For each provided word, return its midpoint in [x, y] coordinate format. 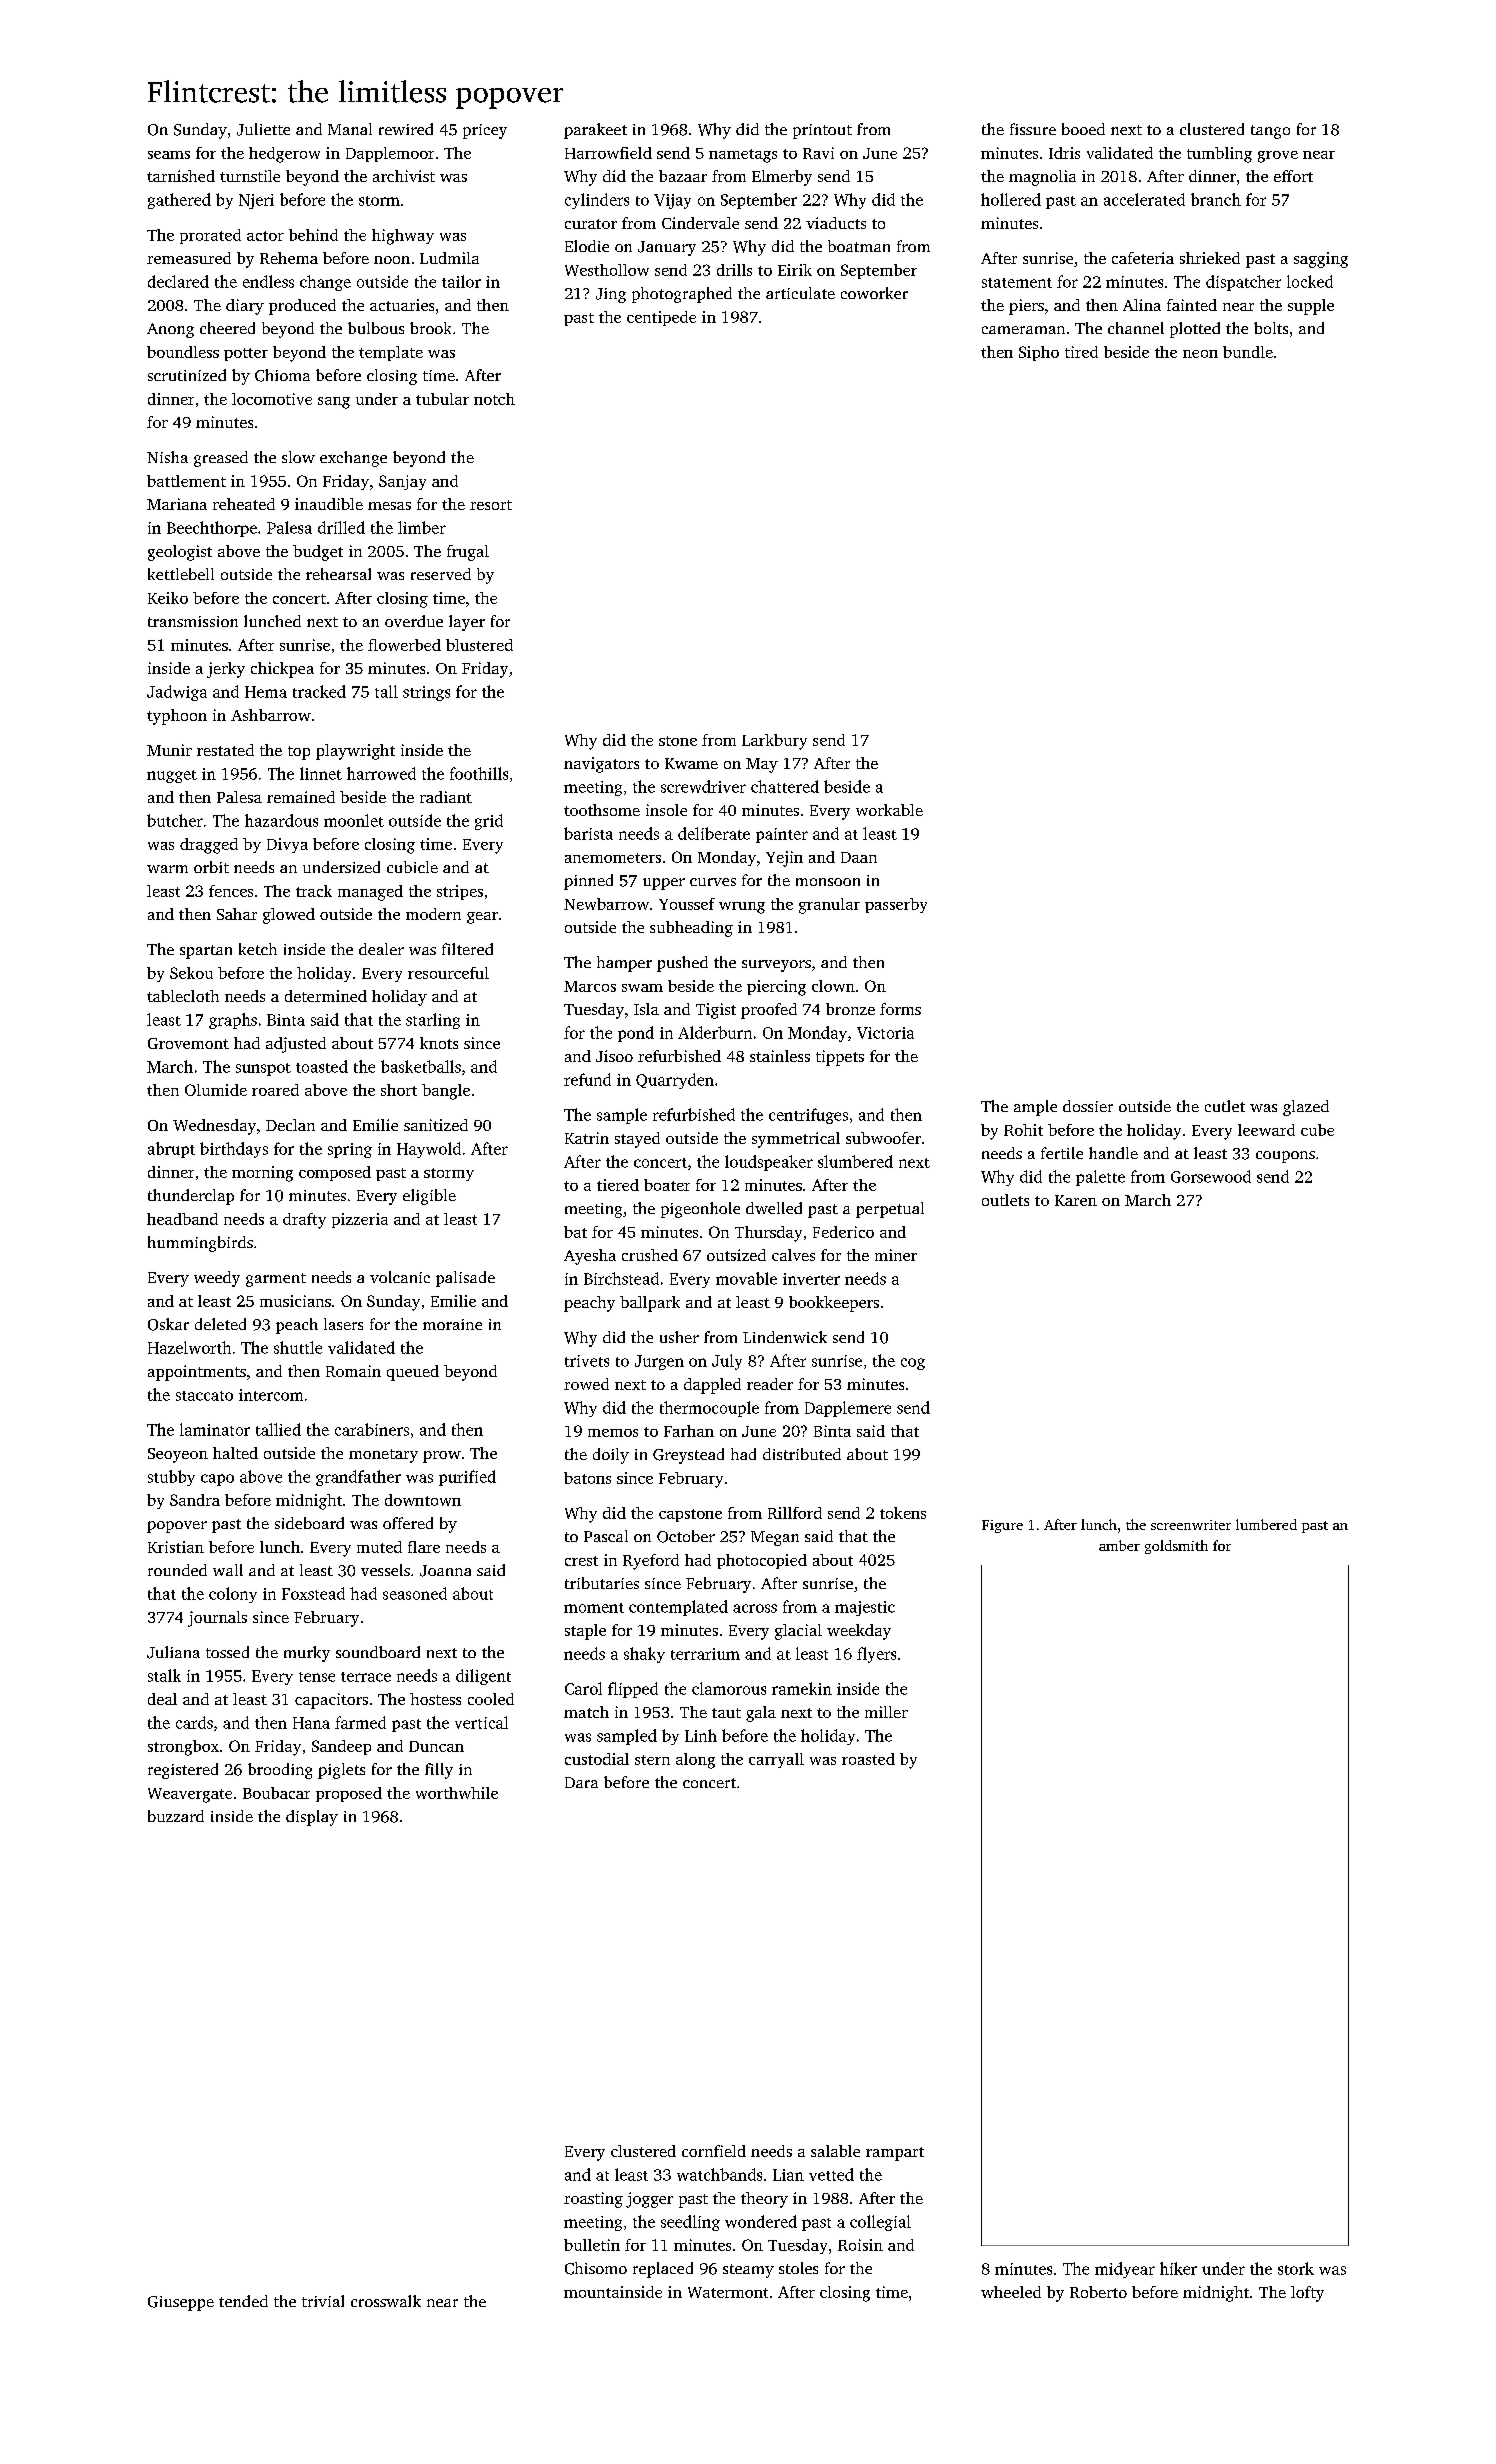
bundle [1248, 352]
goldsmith [1176, 1547]
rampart [895, 2154]
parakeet [595, 131]
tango [1270, 132]
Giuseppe [181, 2303]
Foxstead [313, 1593]
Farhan [689, 1431]
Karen [1076, 1200]
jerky [226, 670]
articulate [800, 293]
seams [169, 155]
